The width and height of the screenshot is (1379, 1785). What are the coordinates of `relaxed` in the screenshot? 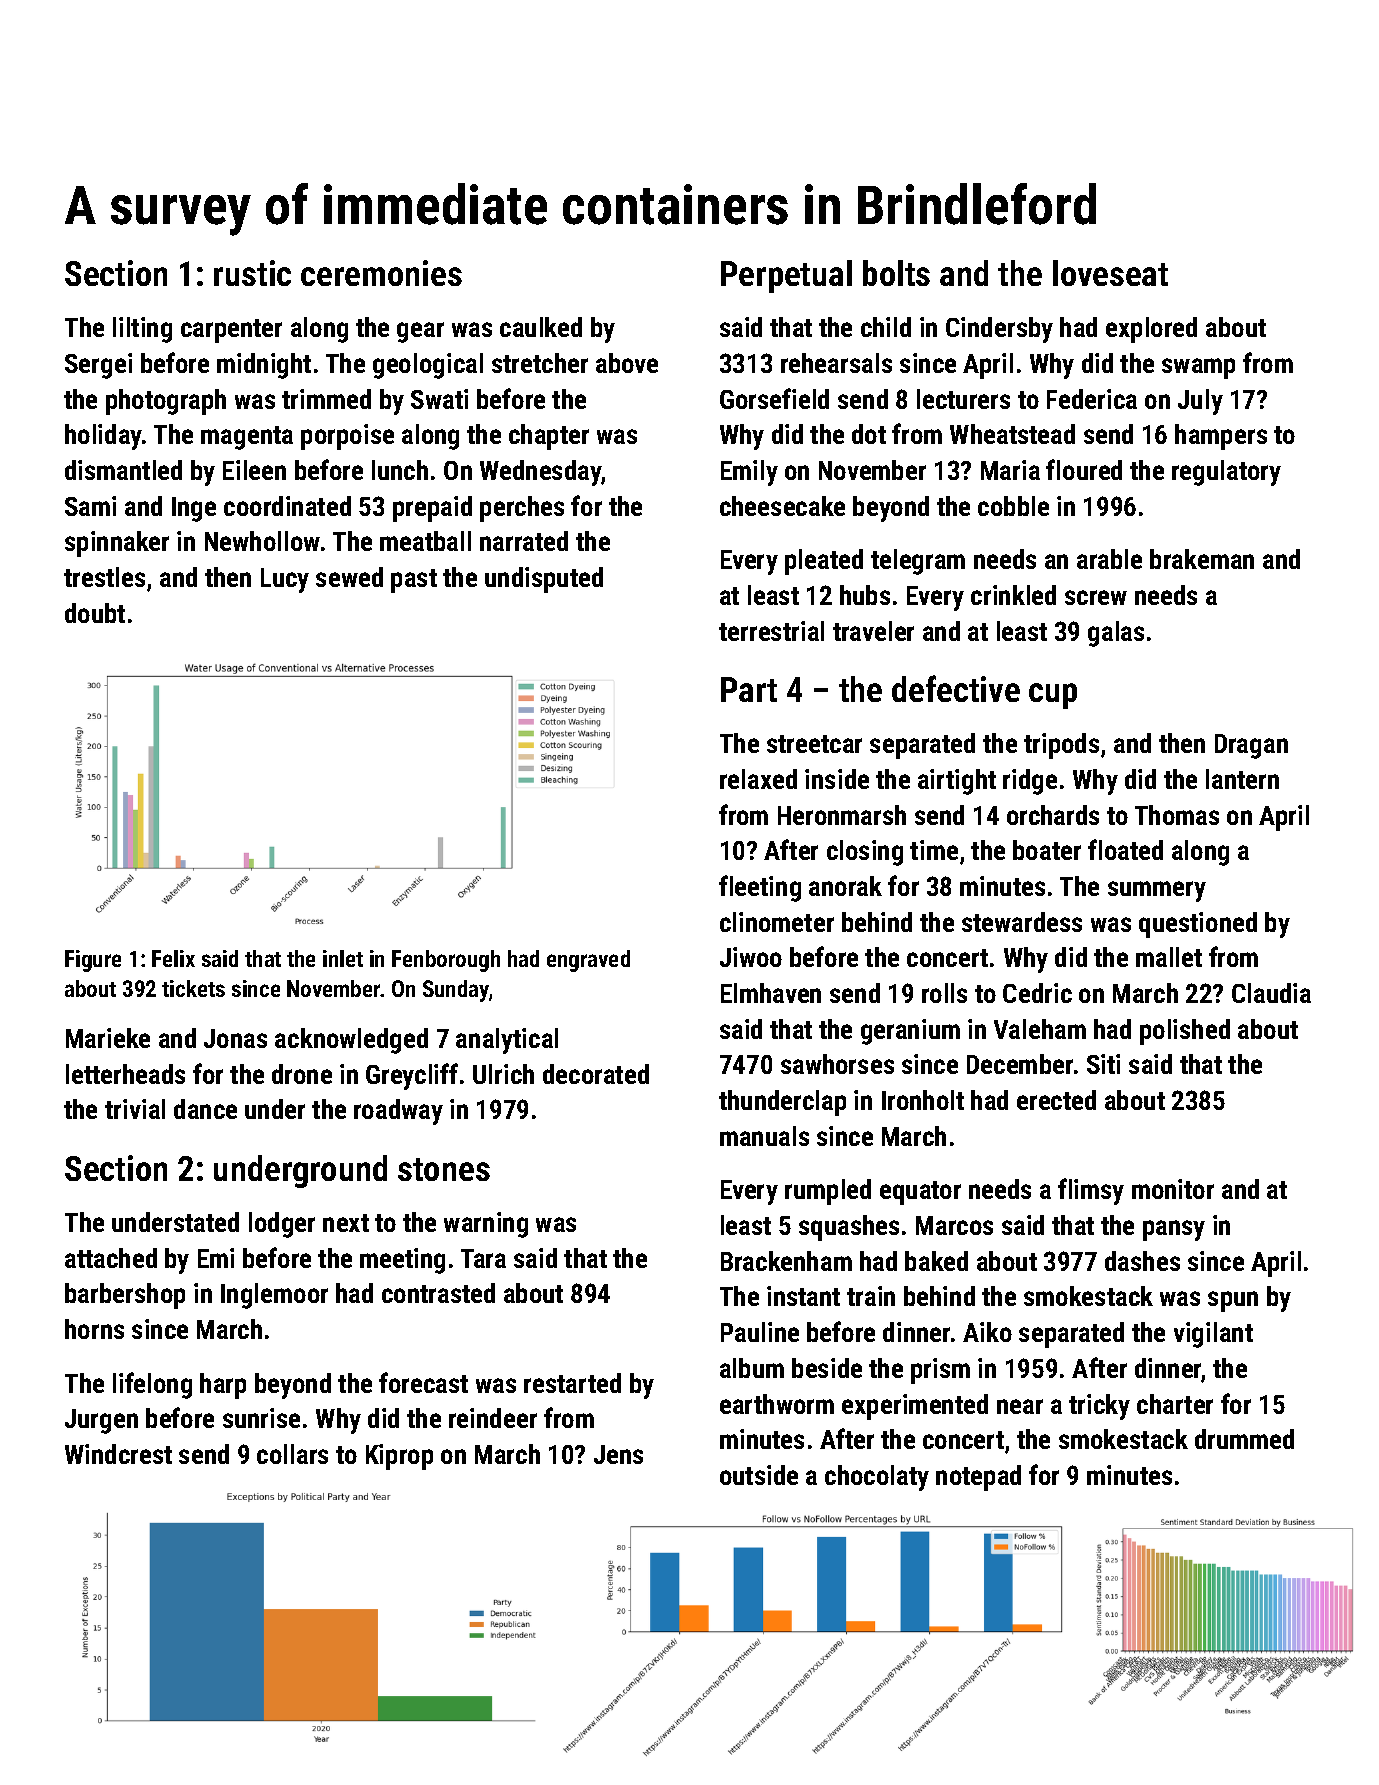 It's located at (758, 779).
